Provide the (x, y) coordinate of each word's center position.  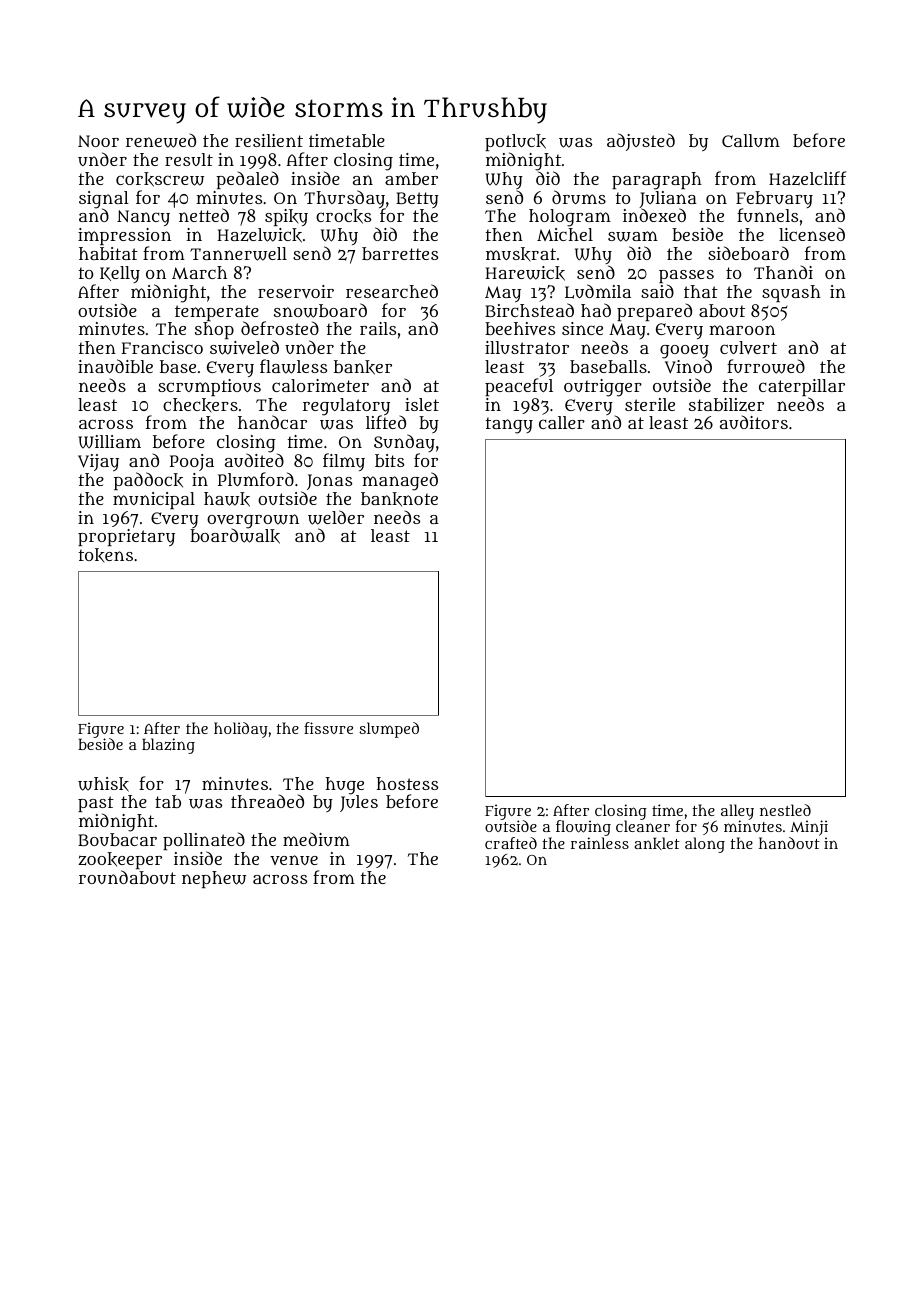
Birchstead (529, 310)
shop (214, 330)
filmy (344, 462)
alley (737, 812)
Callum (751, 140)
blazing (168, 746)
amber (411, 178)
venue (294, 860)
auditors (754, 422)
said (657, 291)
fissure (328, 728)
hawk (227, 499)
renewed (161, 140)
